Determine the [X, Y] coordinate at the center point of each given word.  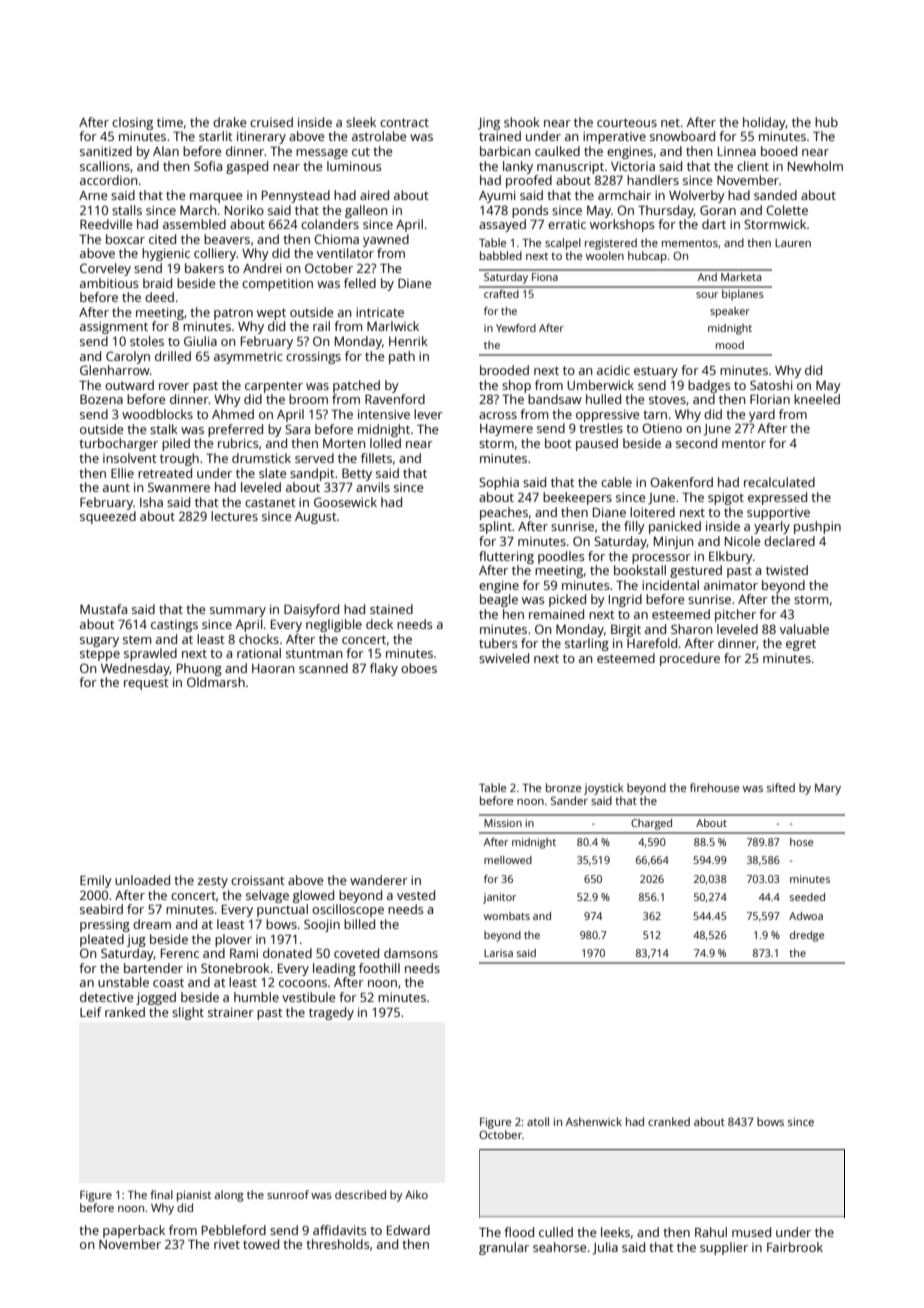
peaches [504, 513]
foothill [379, 968]
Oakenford [681, 482]
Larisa [498, 953]
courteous [627, 122]
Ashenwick [594, 1121]
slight [188, 1013]
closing [132, 123]
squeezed [108, 517]
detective [106, 997]
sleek [361, 122]
